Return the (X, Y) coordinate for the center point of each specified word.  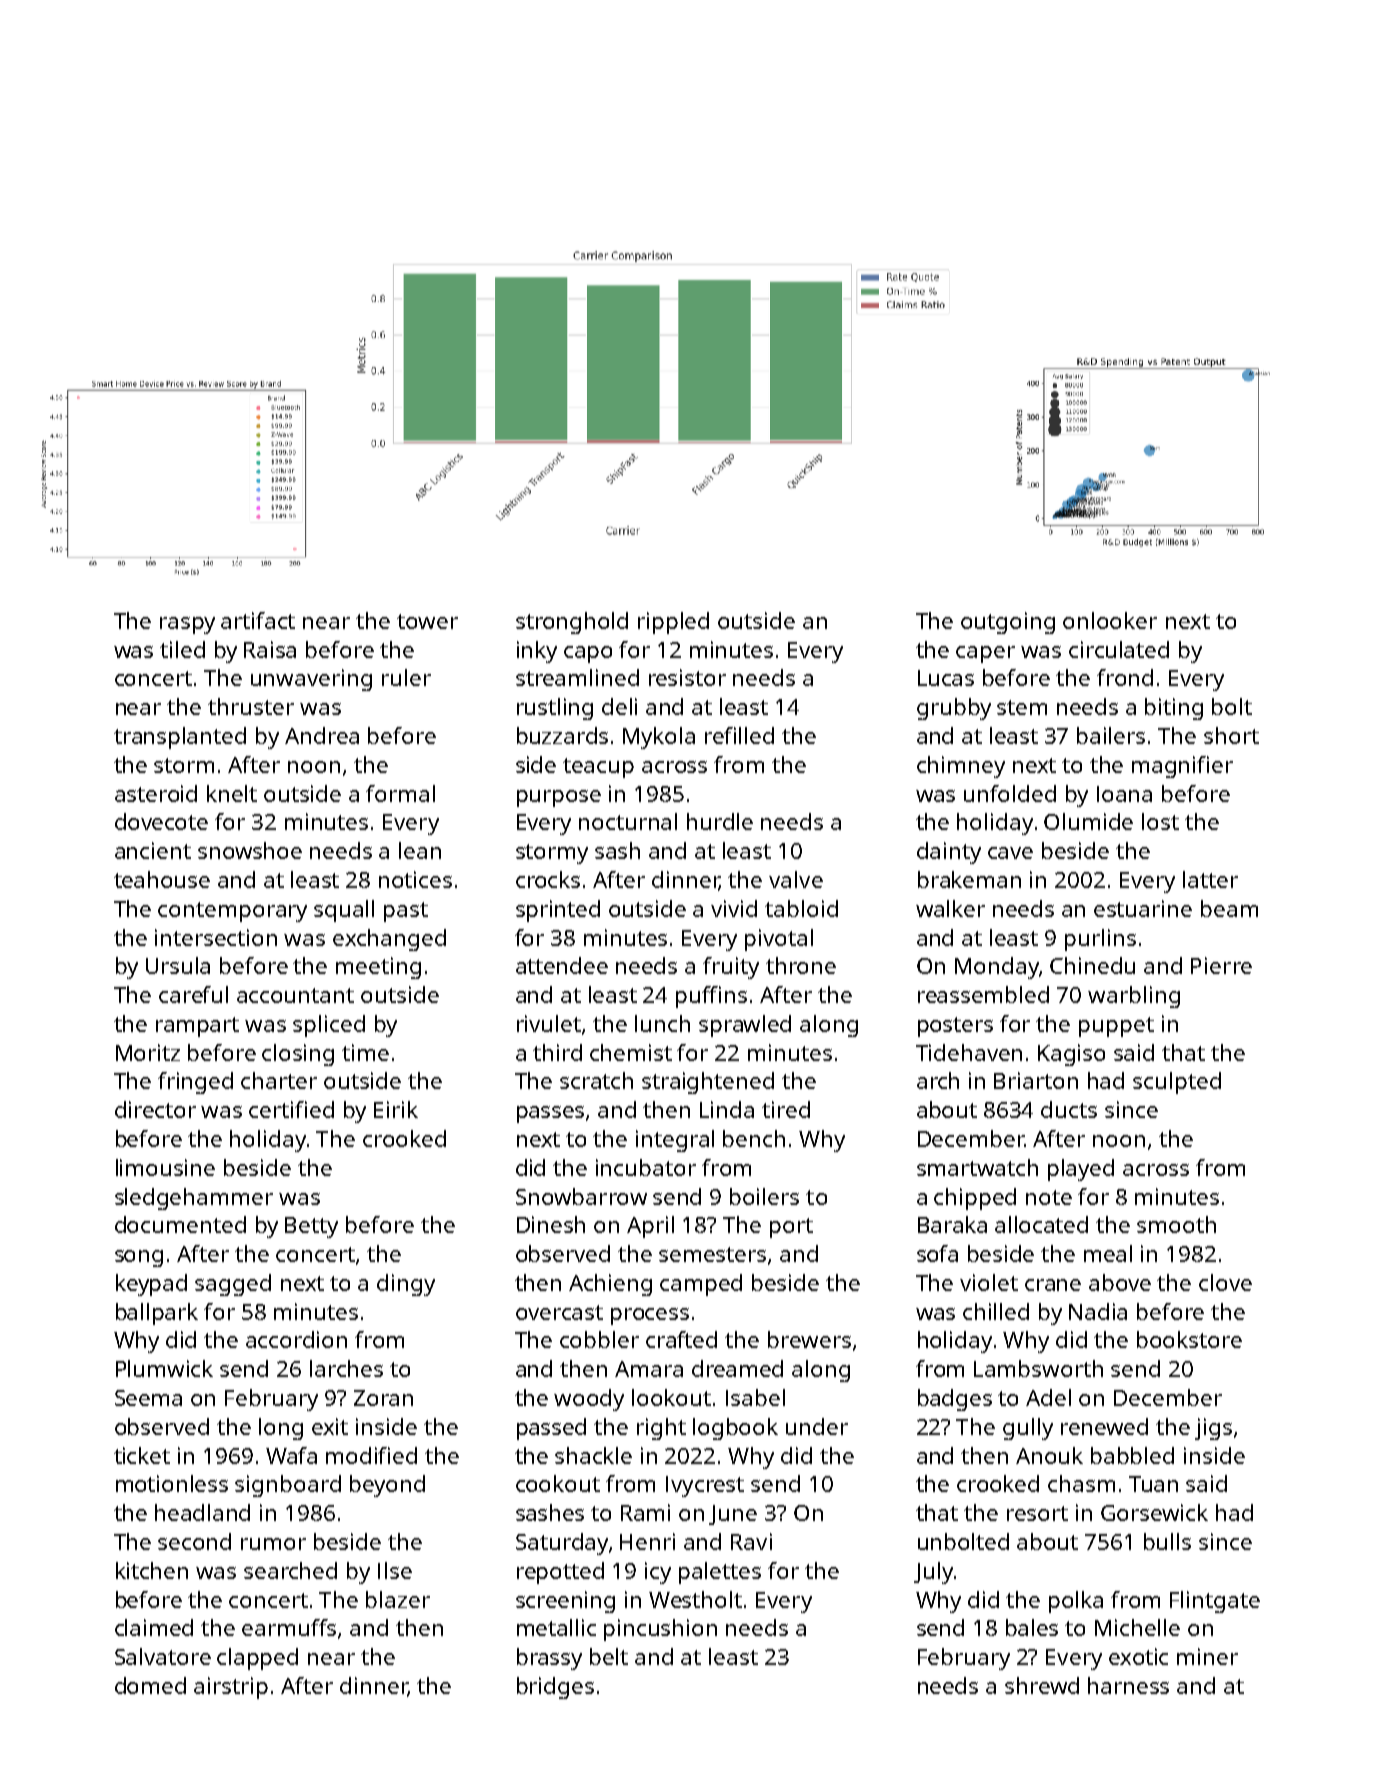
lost (1160, 821)
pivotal (779, 940)
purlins (1100, 940)
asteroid (156, 793)
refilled (739, 735)
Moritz (148, 1052)
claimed (154, 1627)
